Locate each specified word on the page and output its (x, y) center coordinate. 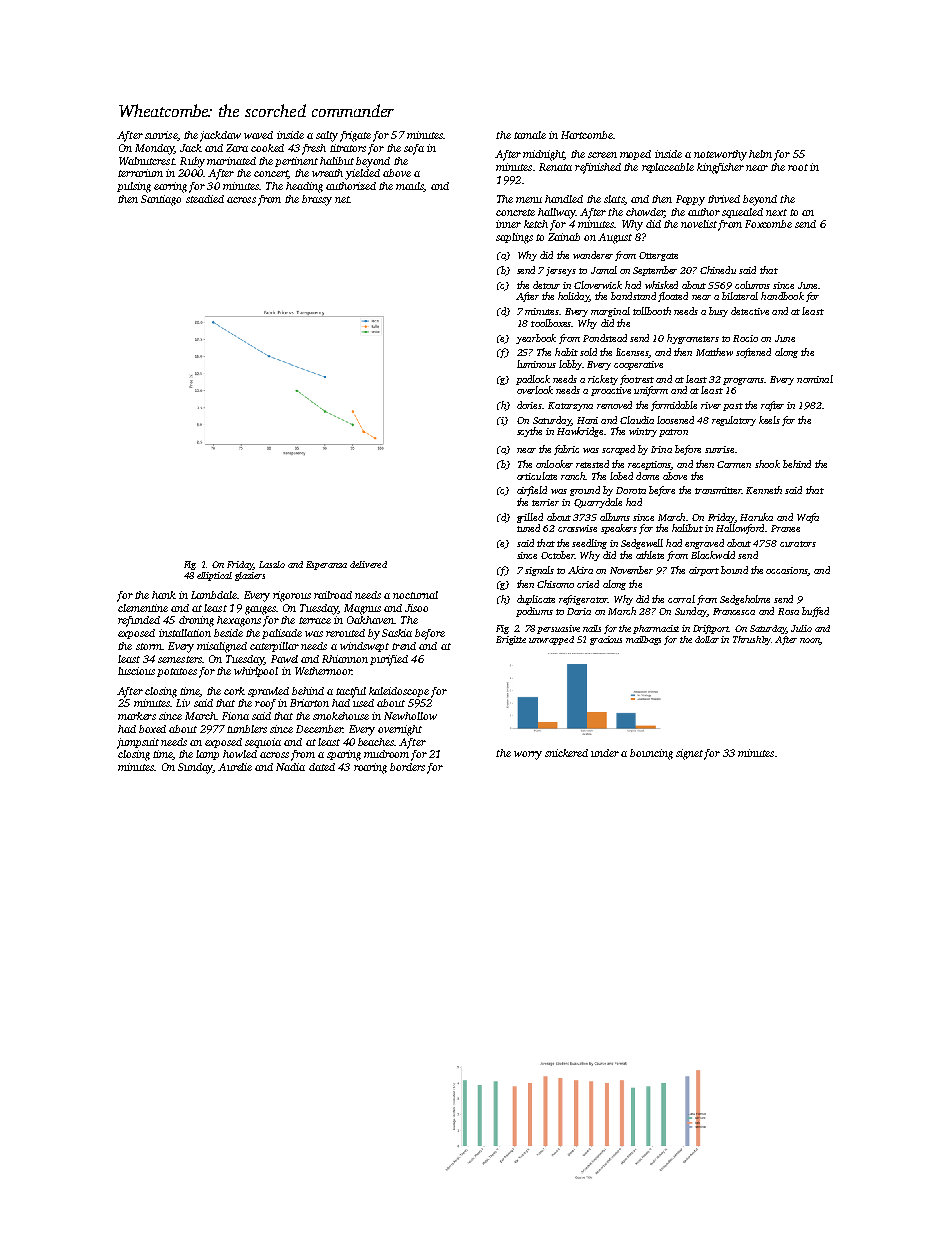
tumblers (247, 729)
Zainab (564, 237)
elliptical (214, 576)
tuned (528, 528)
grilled (530, 518)
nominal (815, 379)
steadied (205, 199)
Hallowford (740, 529)
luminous (536, 364)
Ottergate (658, 256)
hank (164, 595)
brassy (317, 200)
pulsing (134, 187)
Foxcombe (768, 224)
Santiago (161, 200)
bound (734, 570)
